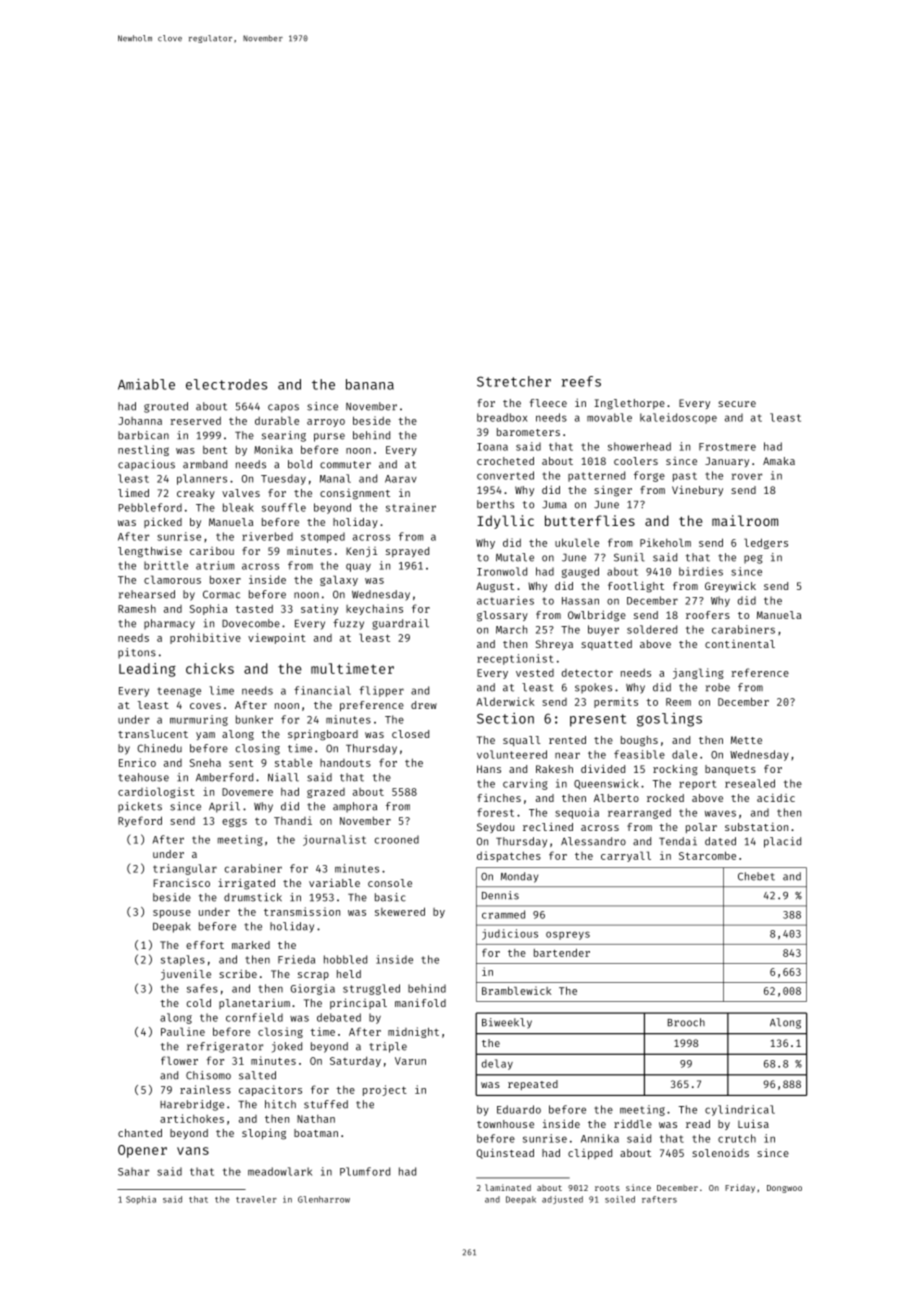  What do you see at coordinates (626, 856) in the screenshot?
I see `carryall` at bounding box center [626, 856].
